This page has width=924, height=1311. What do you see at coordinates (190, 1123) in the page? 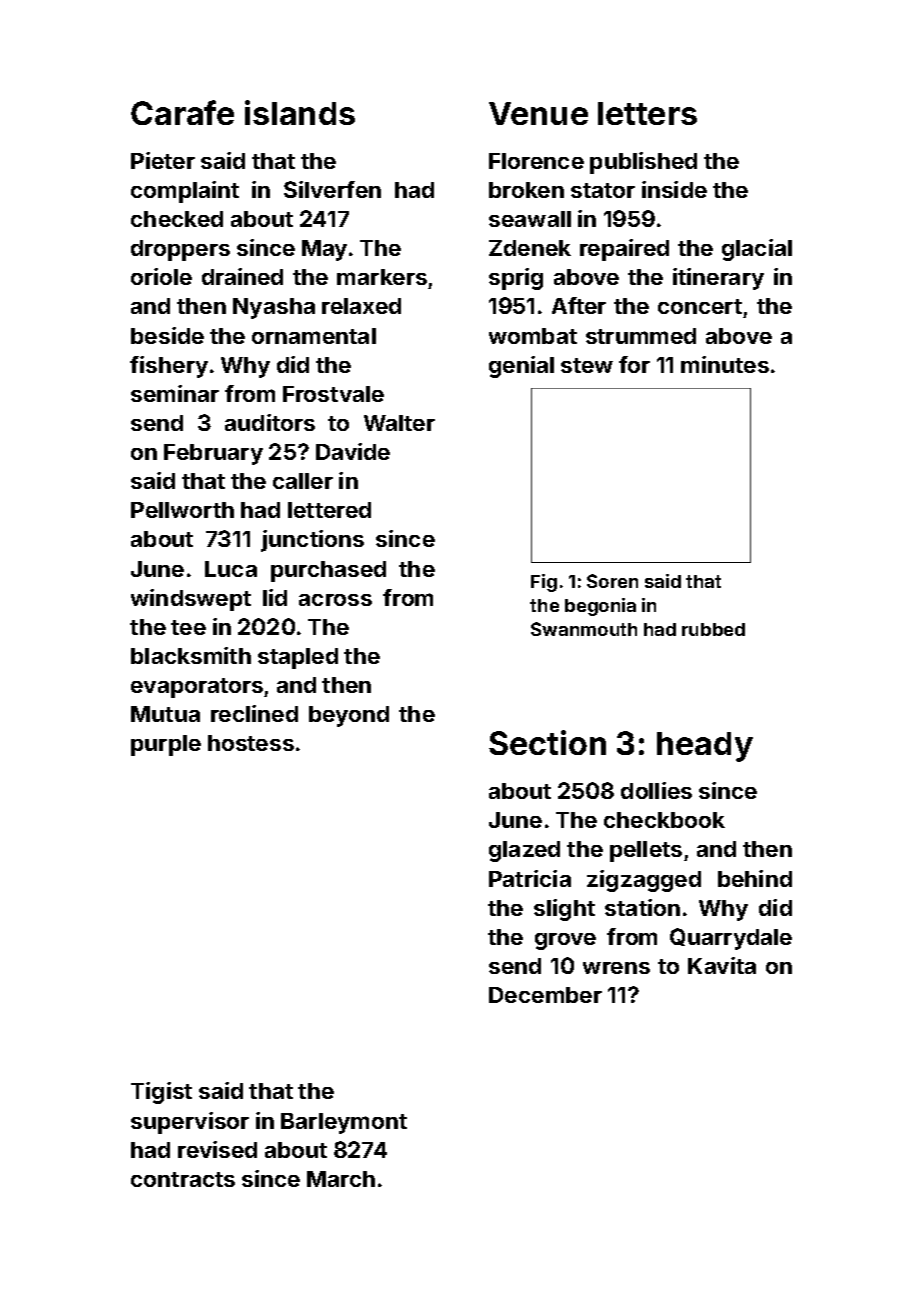
I see `supervisor` at bounding box center [190, 1123].
